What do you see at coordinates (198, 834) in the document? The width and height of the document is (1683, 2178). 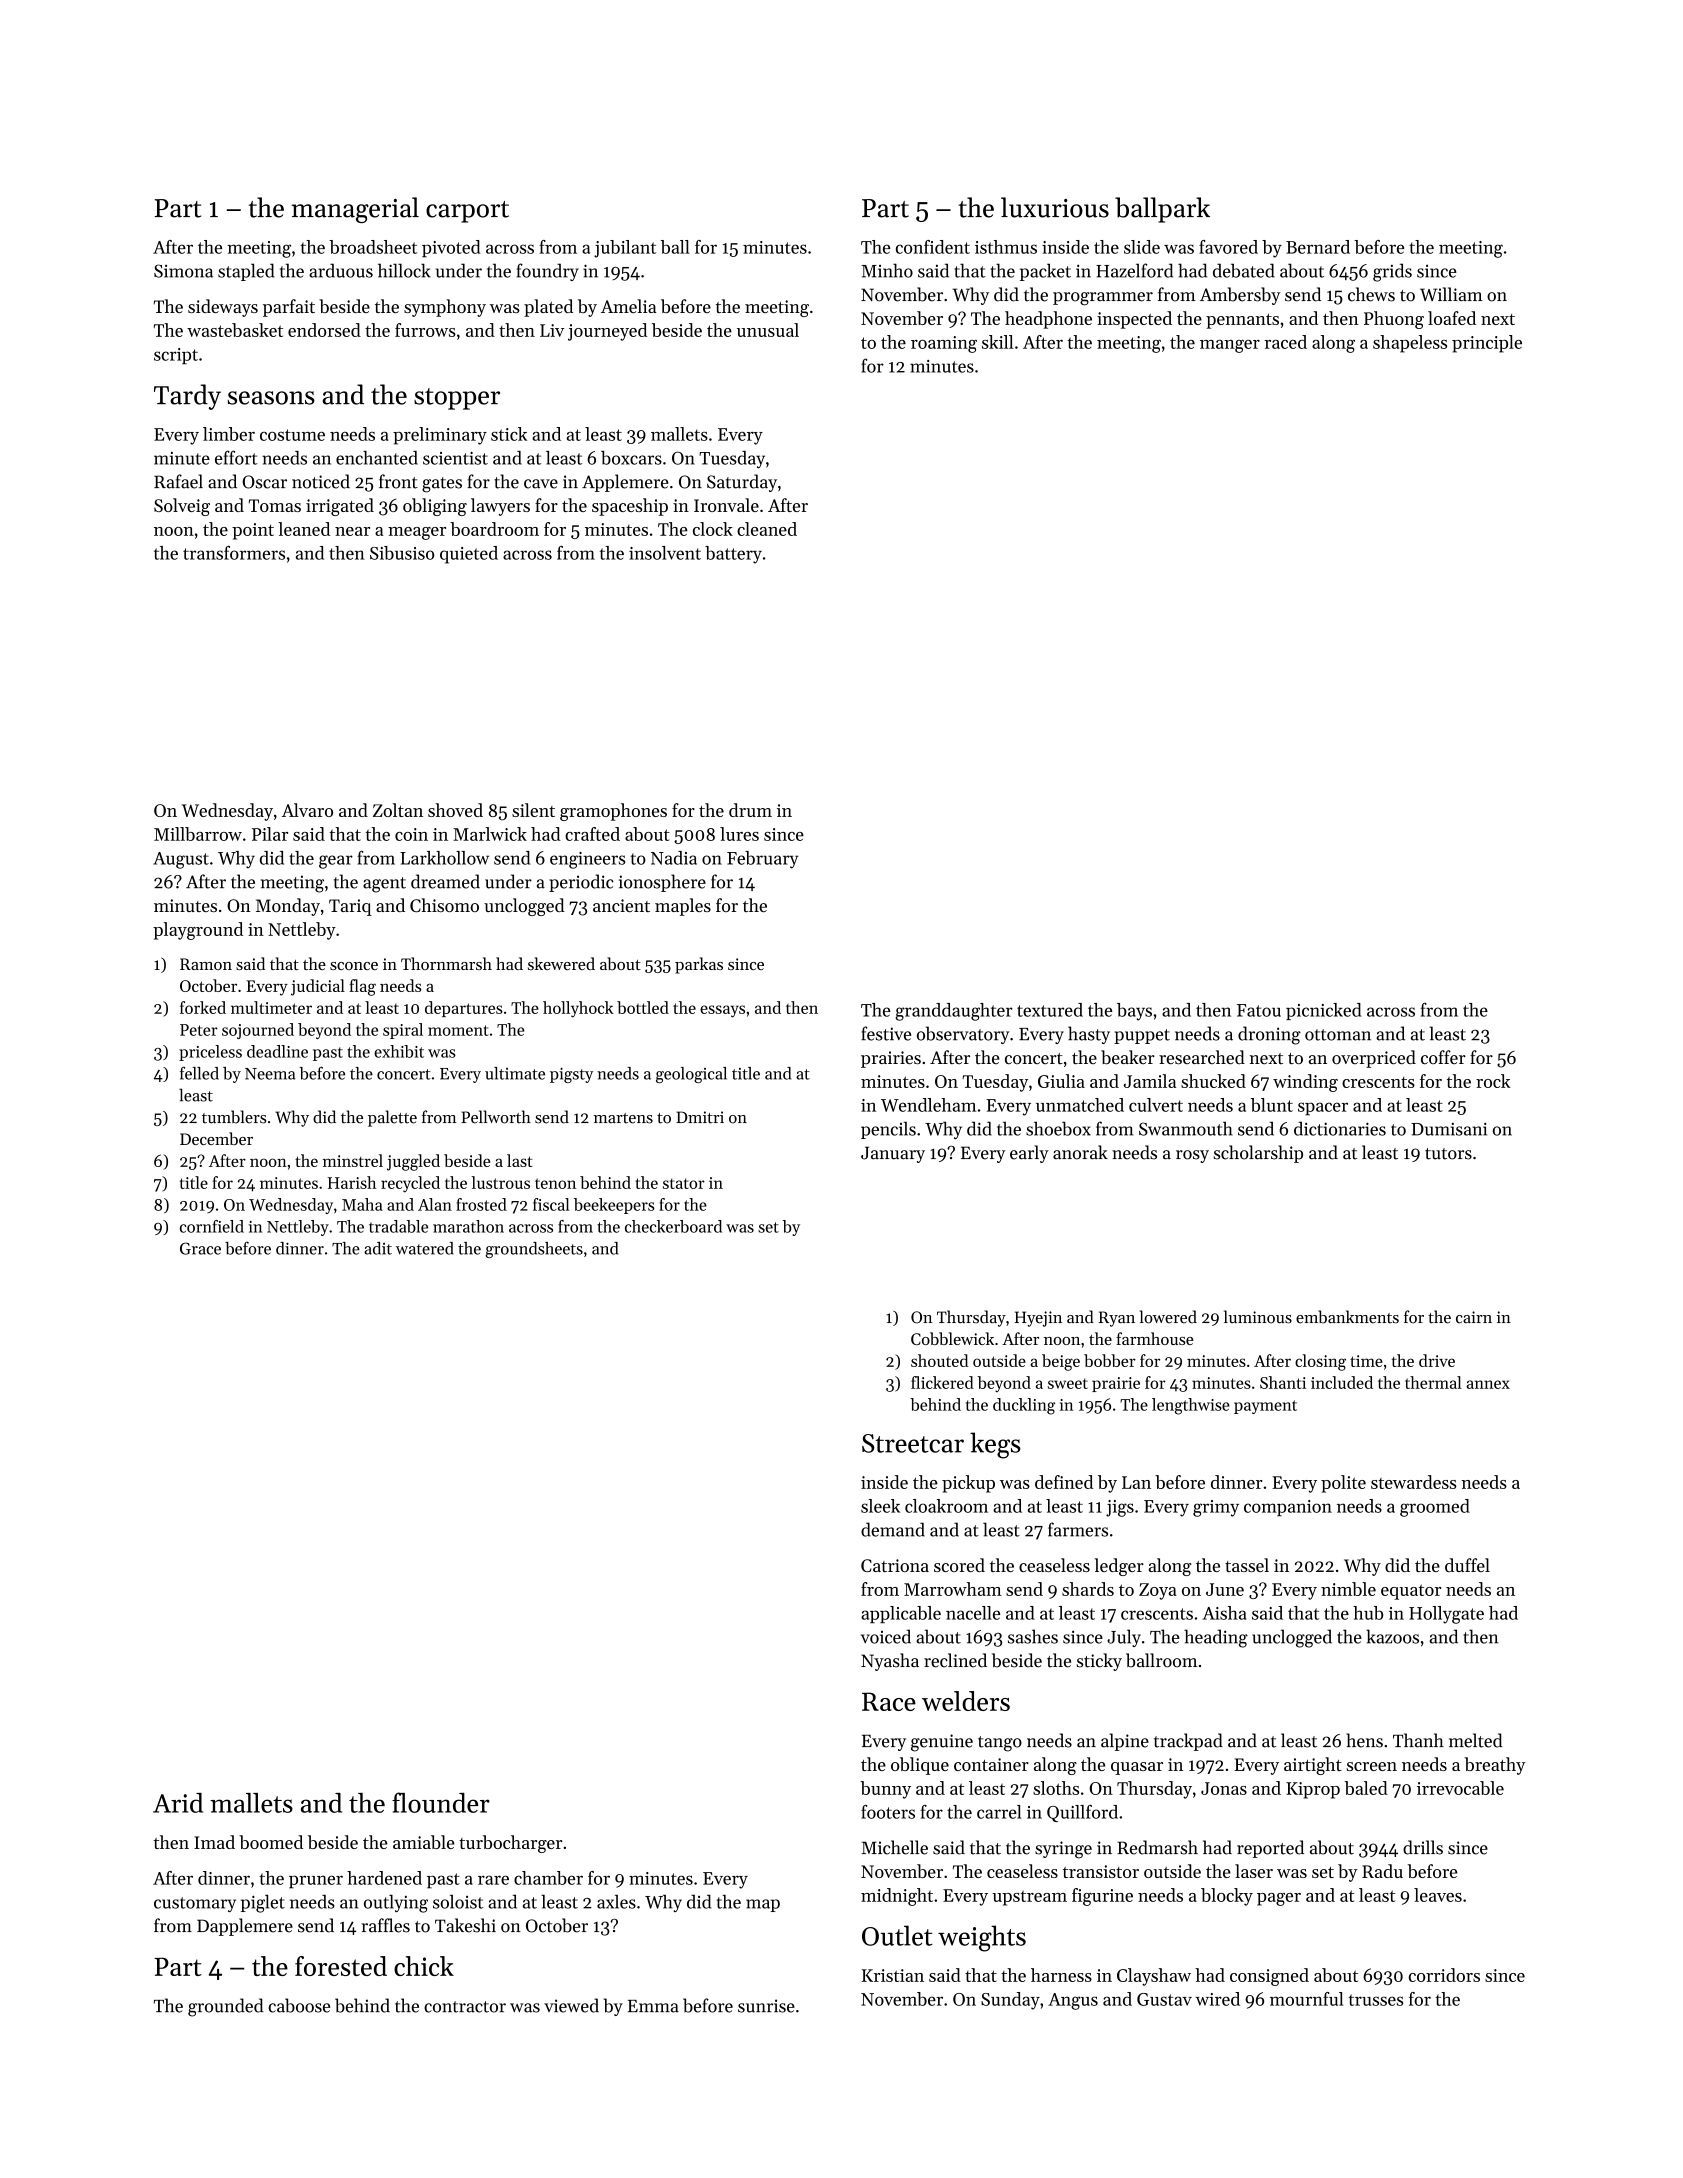 I see `Millbarrow` at bounding box center [198, 834].
